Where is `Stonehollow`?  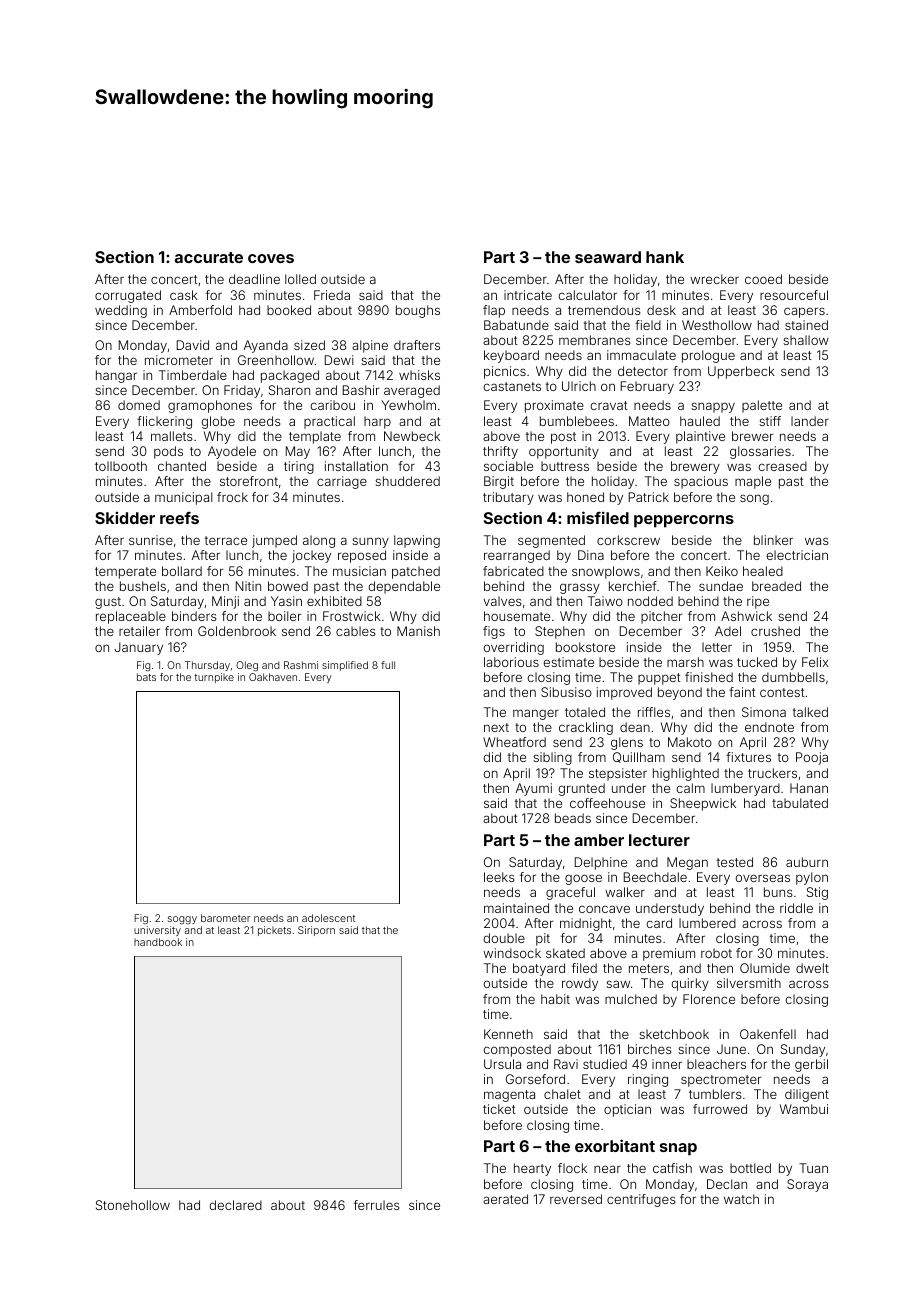
Stonehollow is located at coordinates (133, 1205).
